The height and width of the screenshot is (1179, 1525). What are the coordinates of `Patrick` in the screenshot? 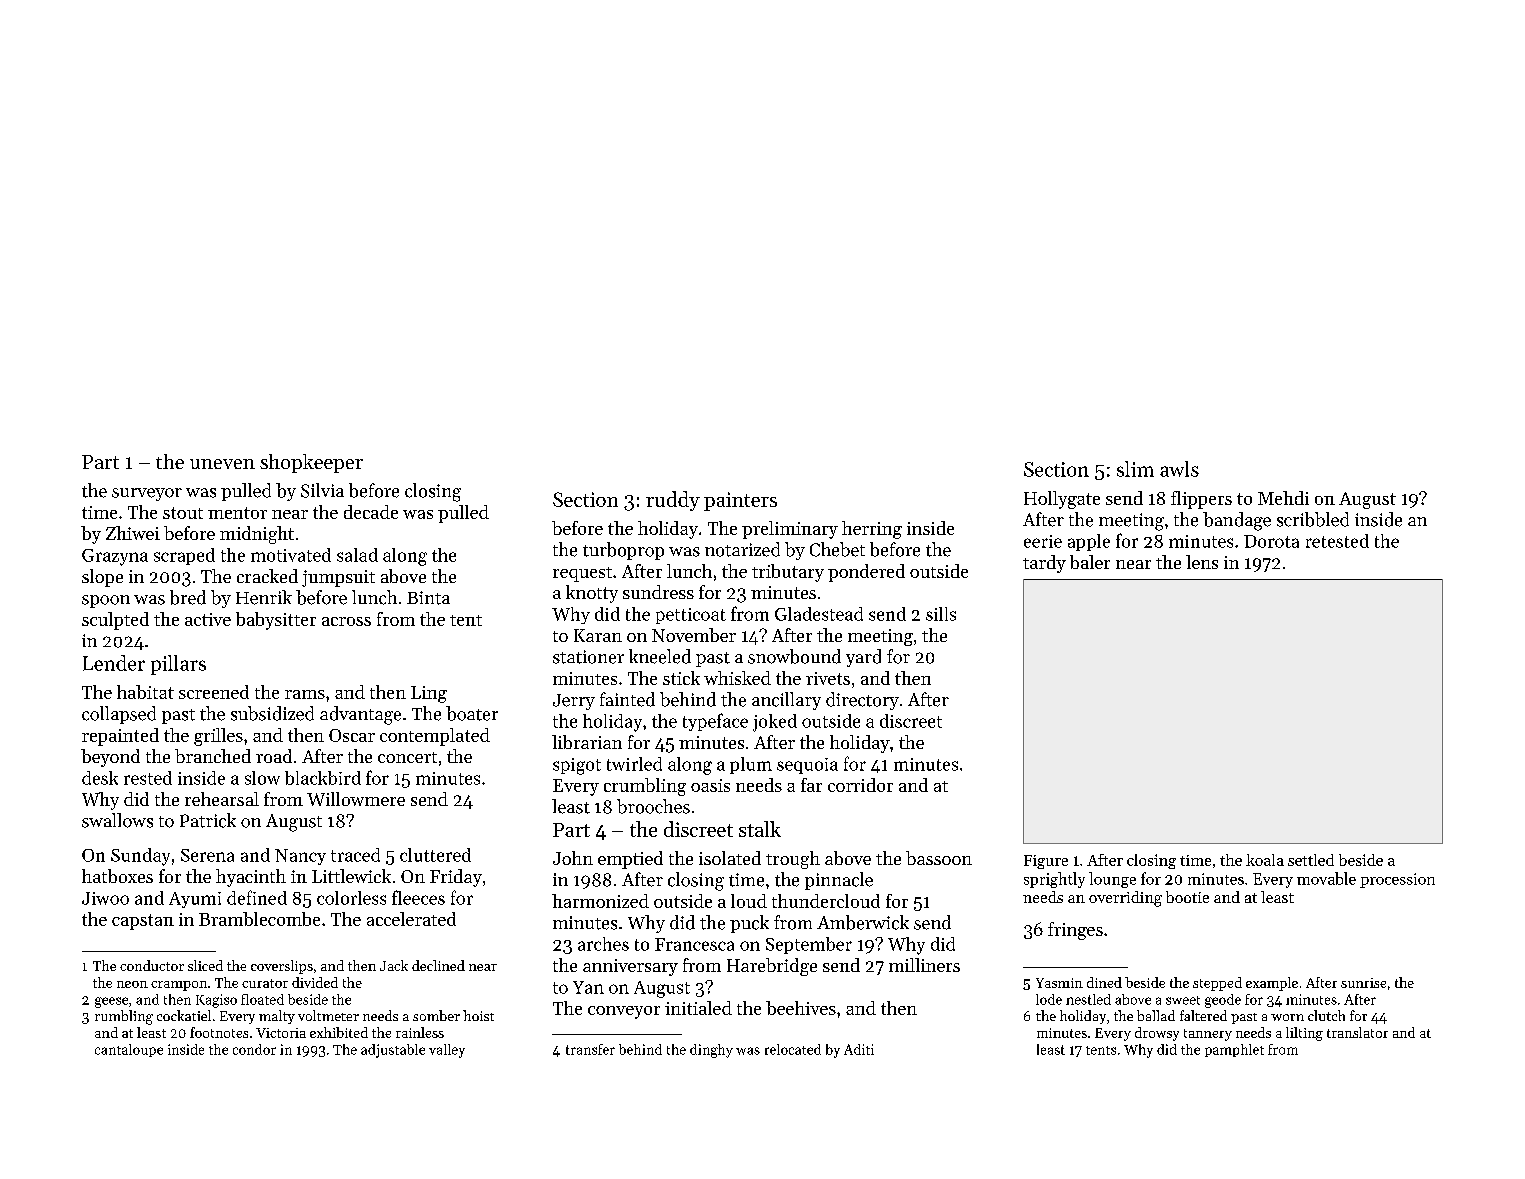 It's located at (208, 820).
